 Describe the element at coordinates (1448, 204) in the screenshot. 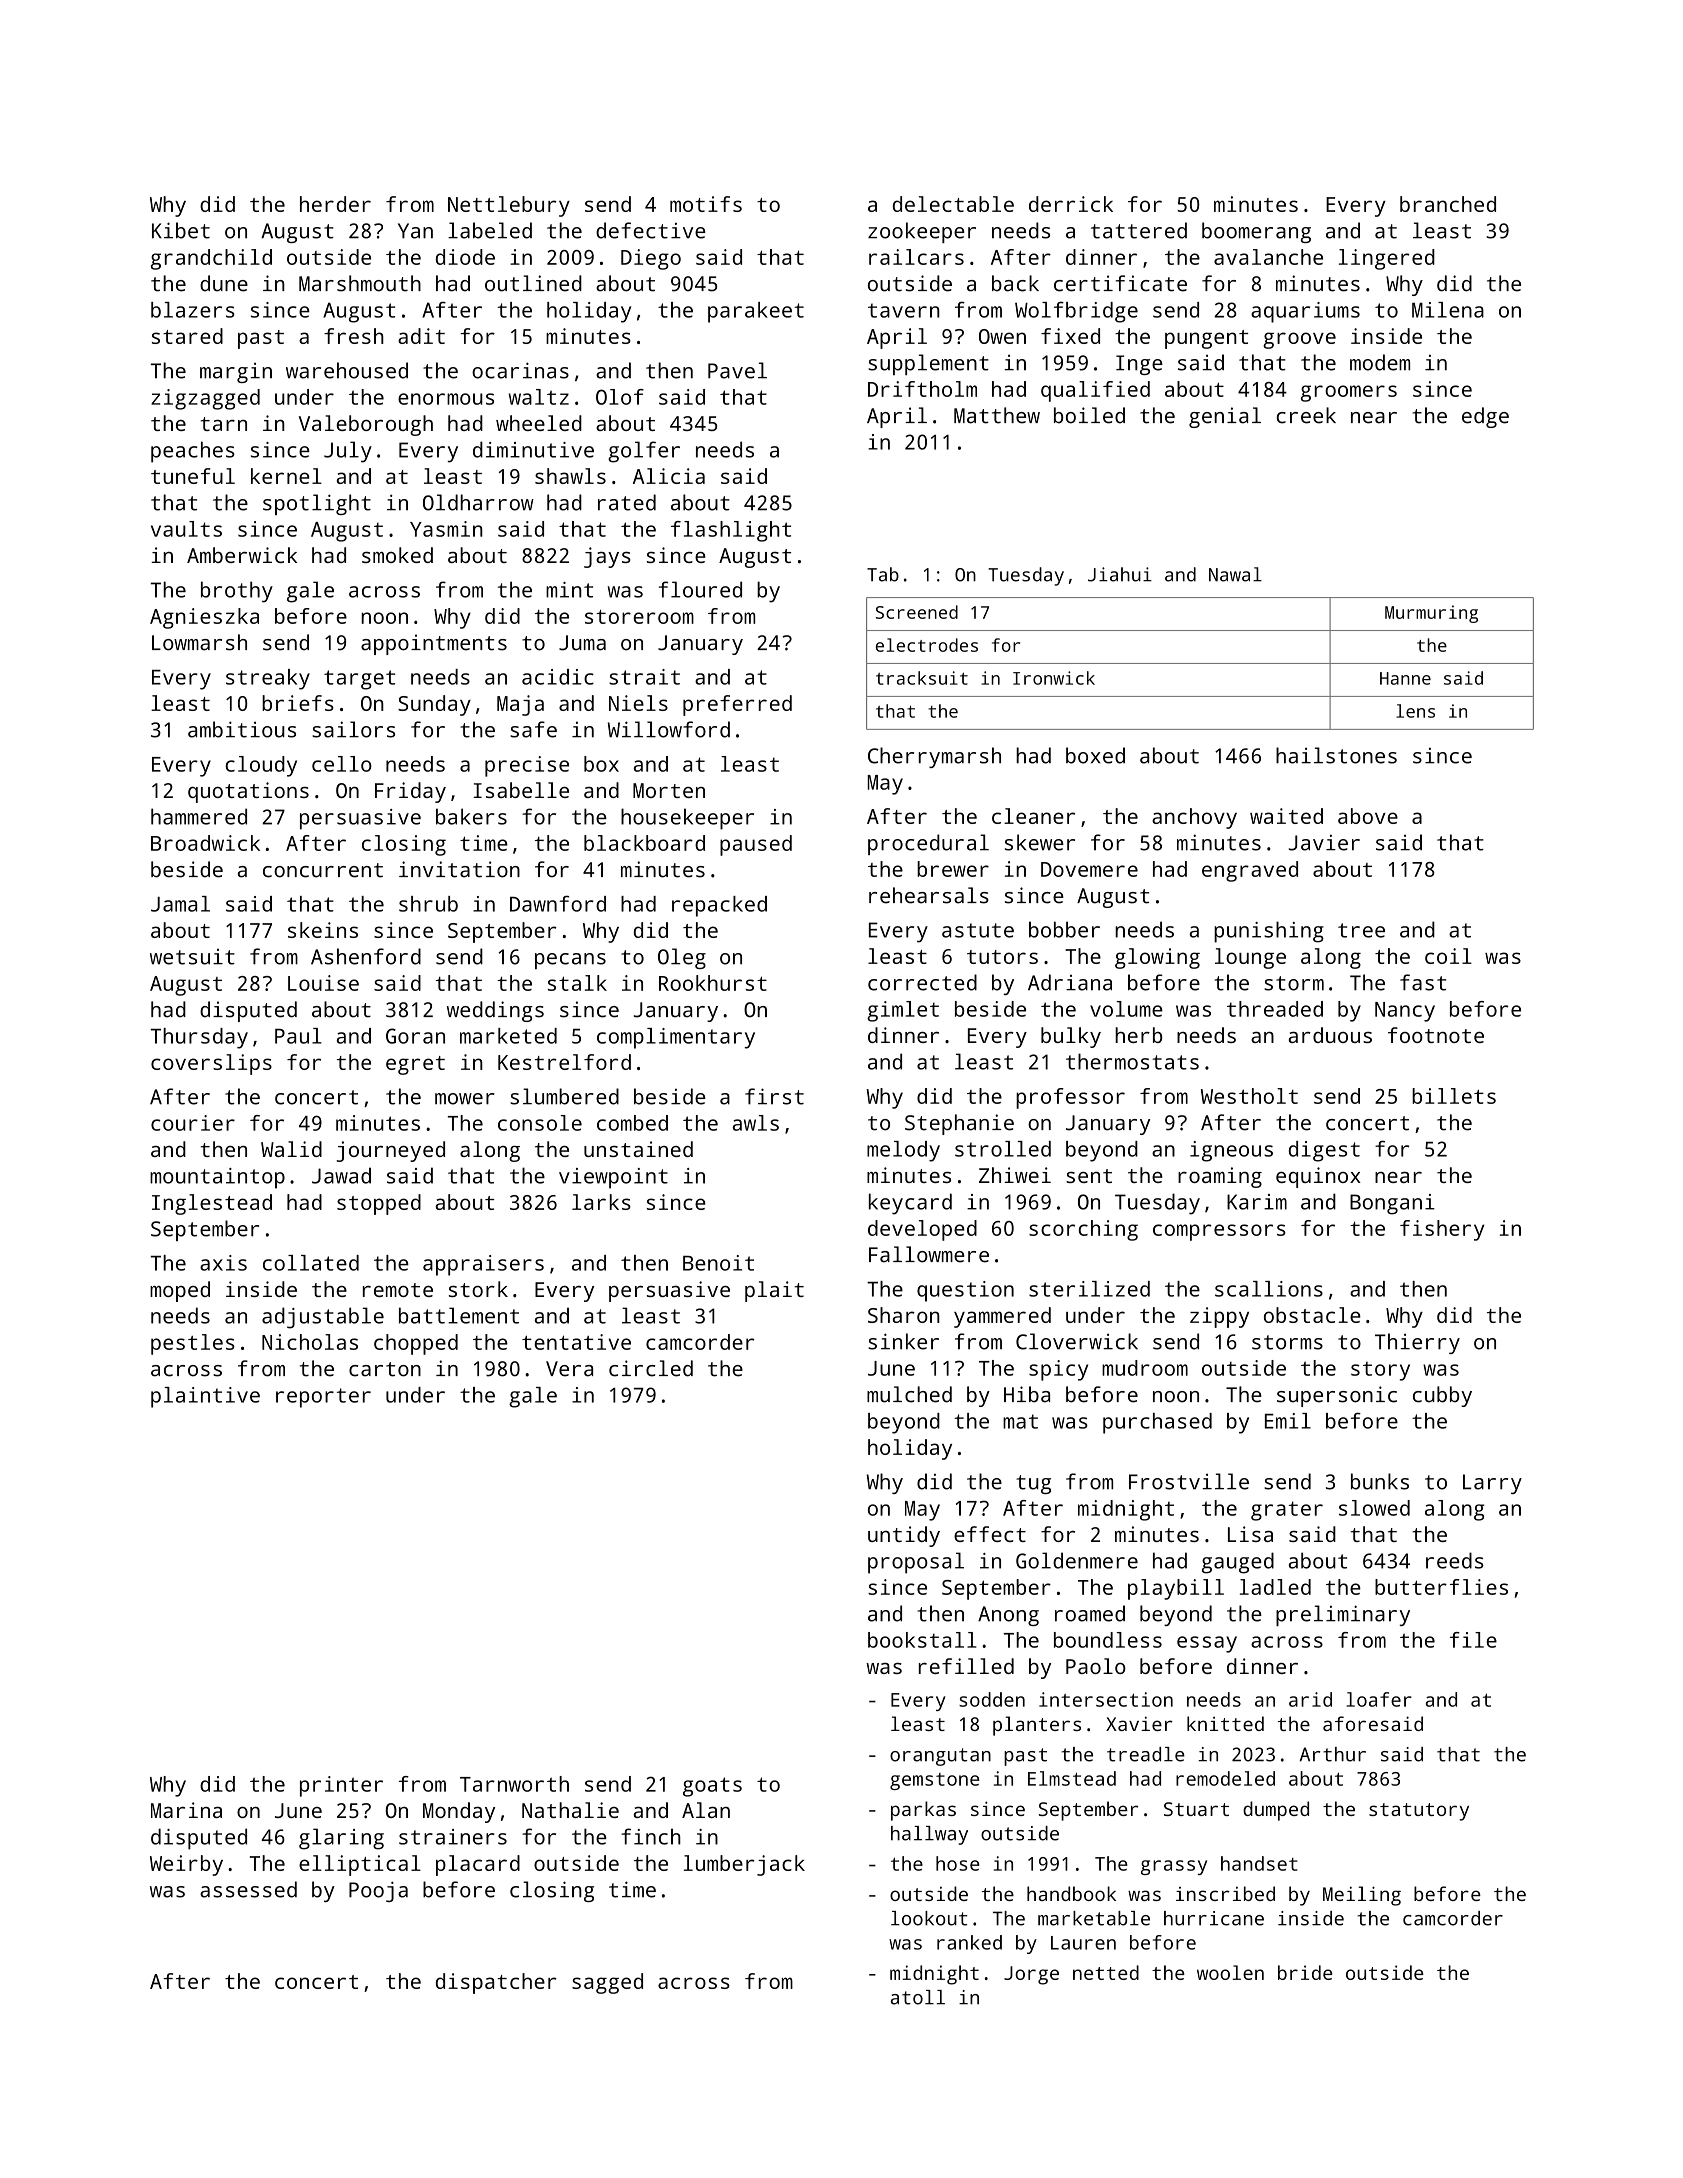

I see `branched` at that location.
